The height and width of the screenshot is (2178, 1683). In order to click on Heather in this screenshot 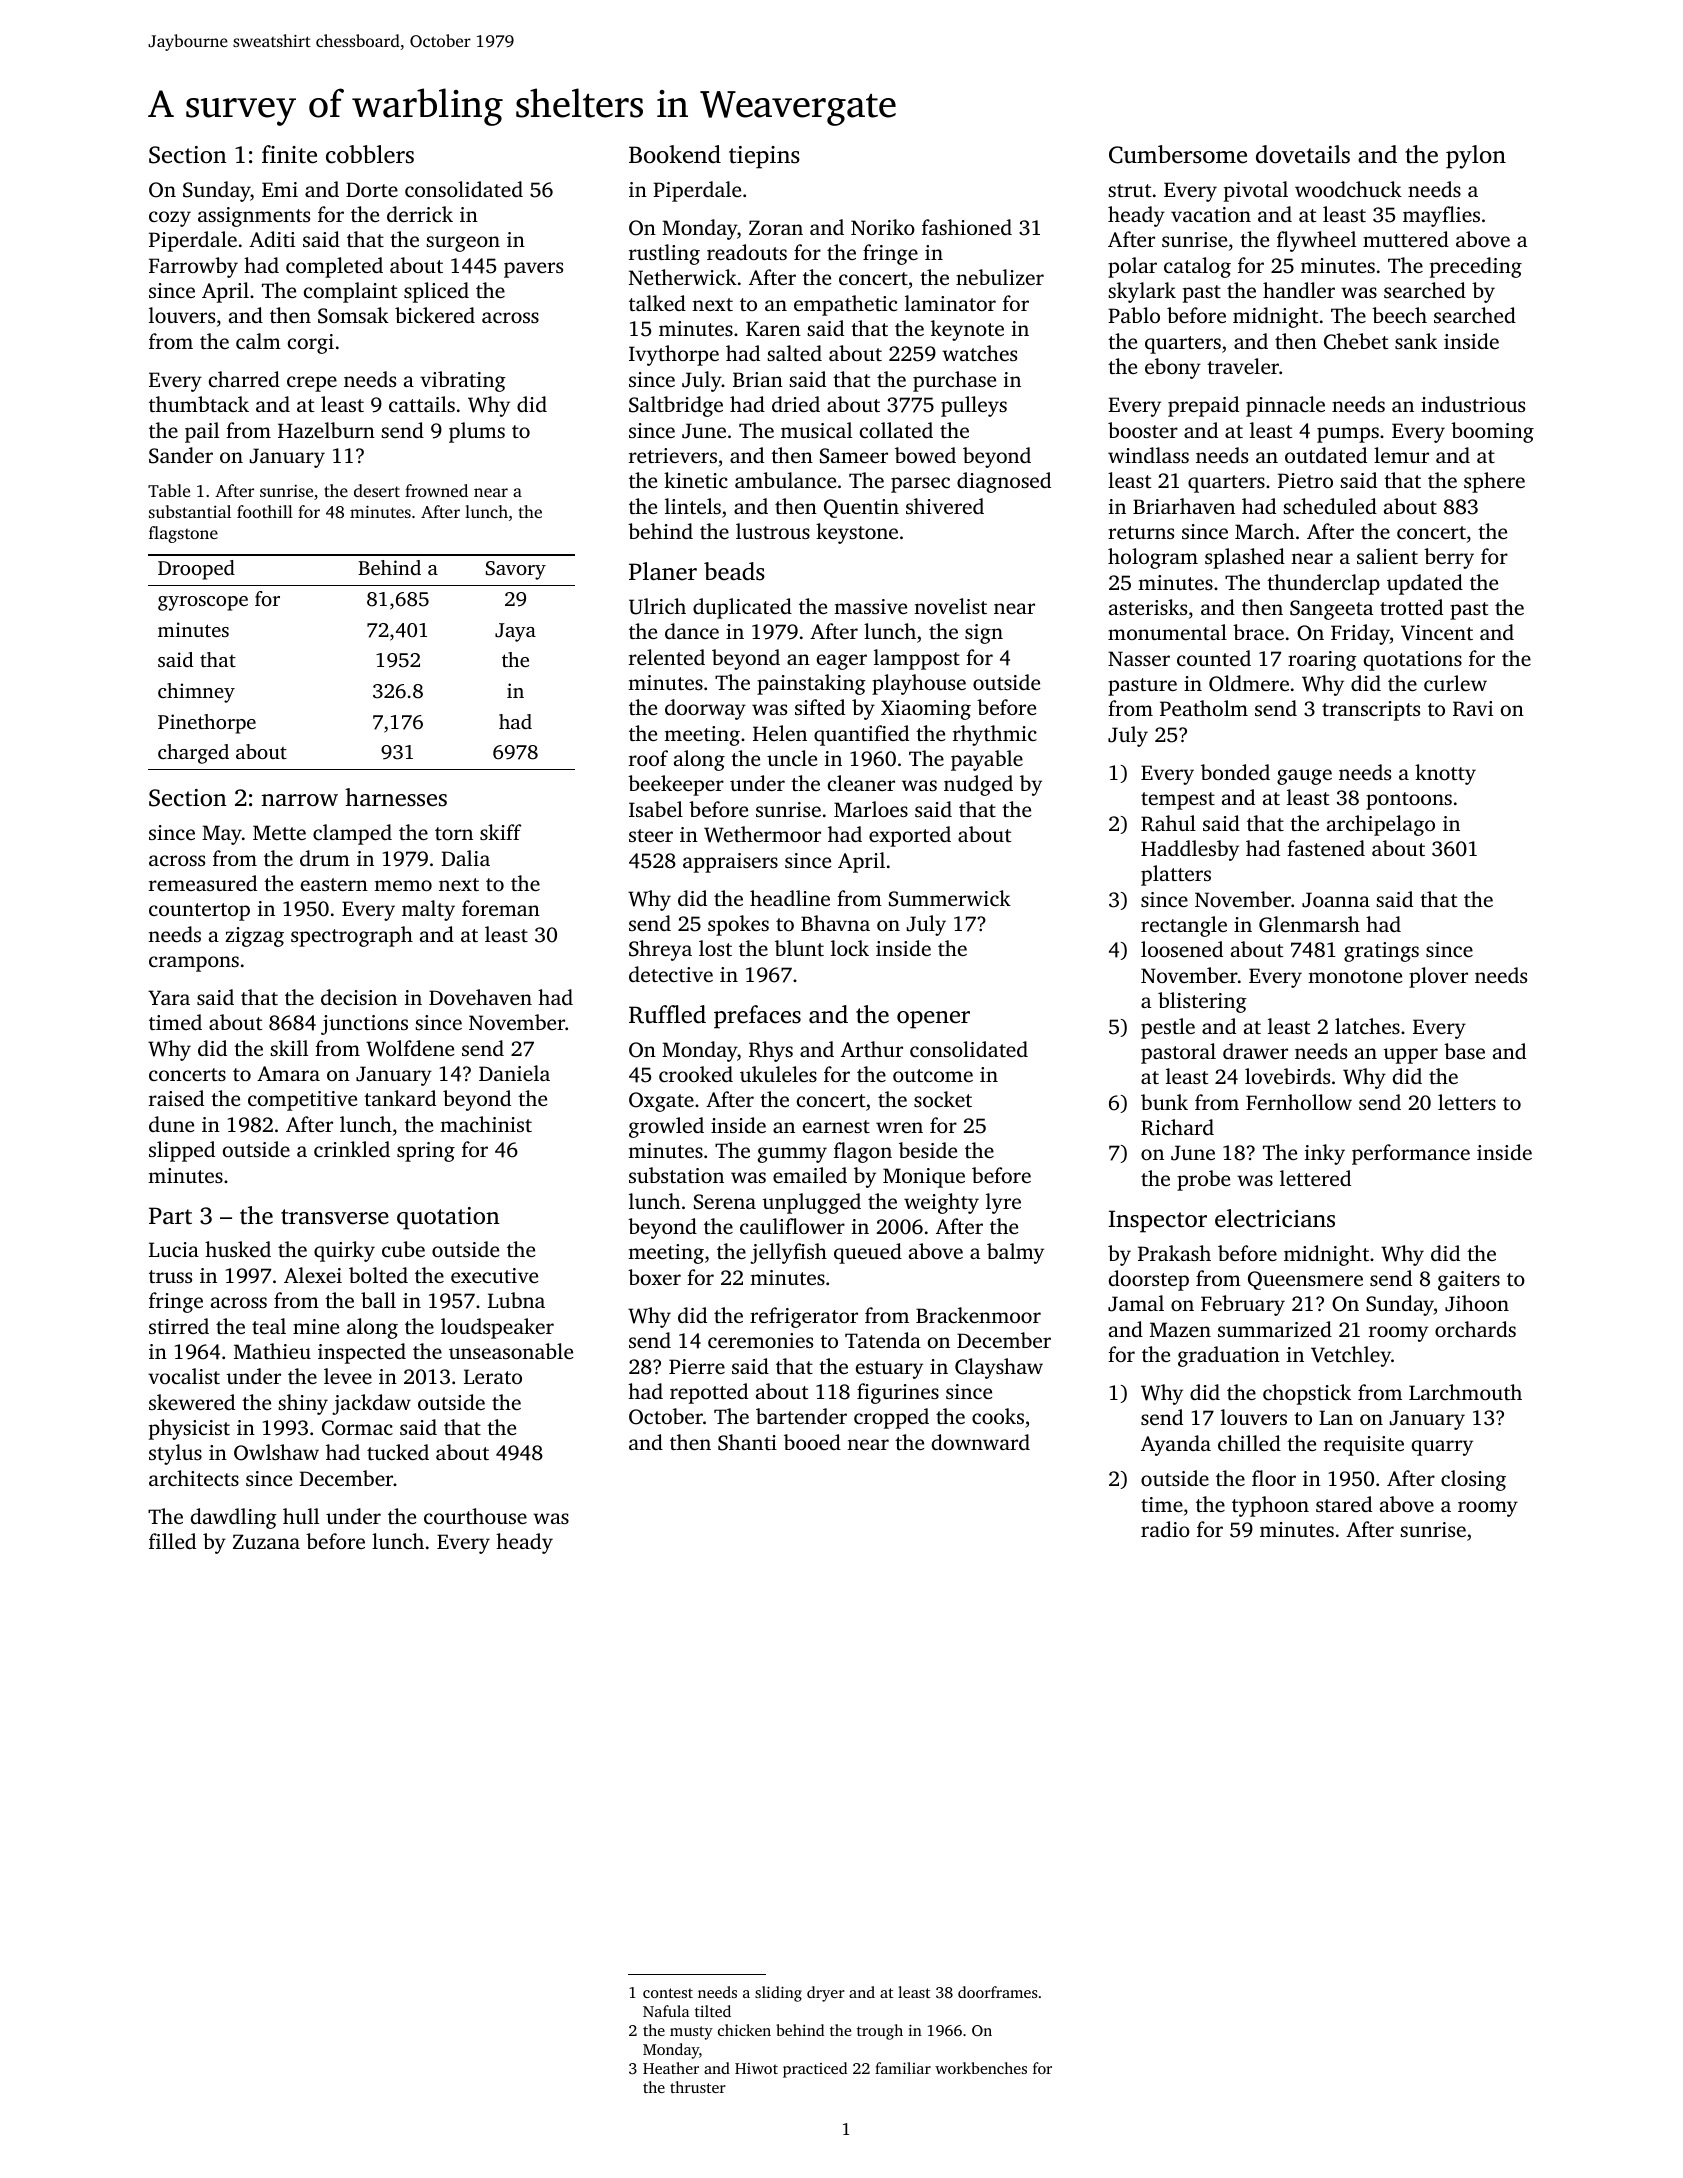, I will do `click(671, 2068)`.
